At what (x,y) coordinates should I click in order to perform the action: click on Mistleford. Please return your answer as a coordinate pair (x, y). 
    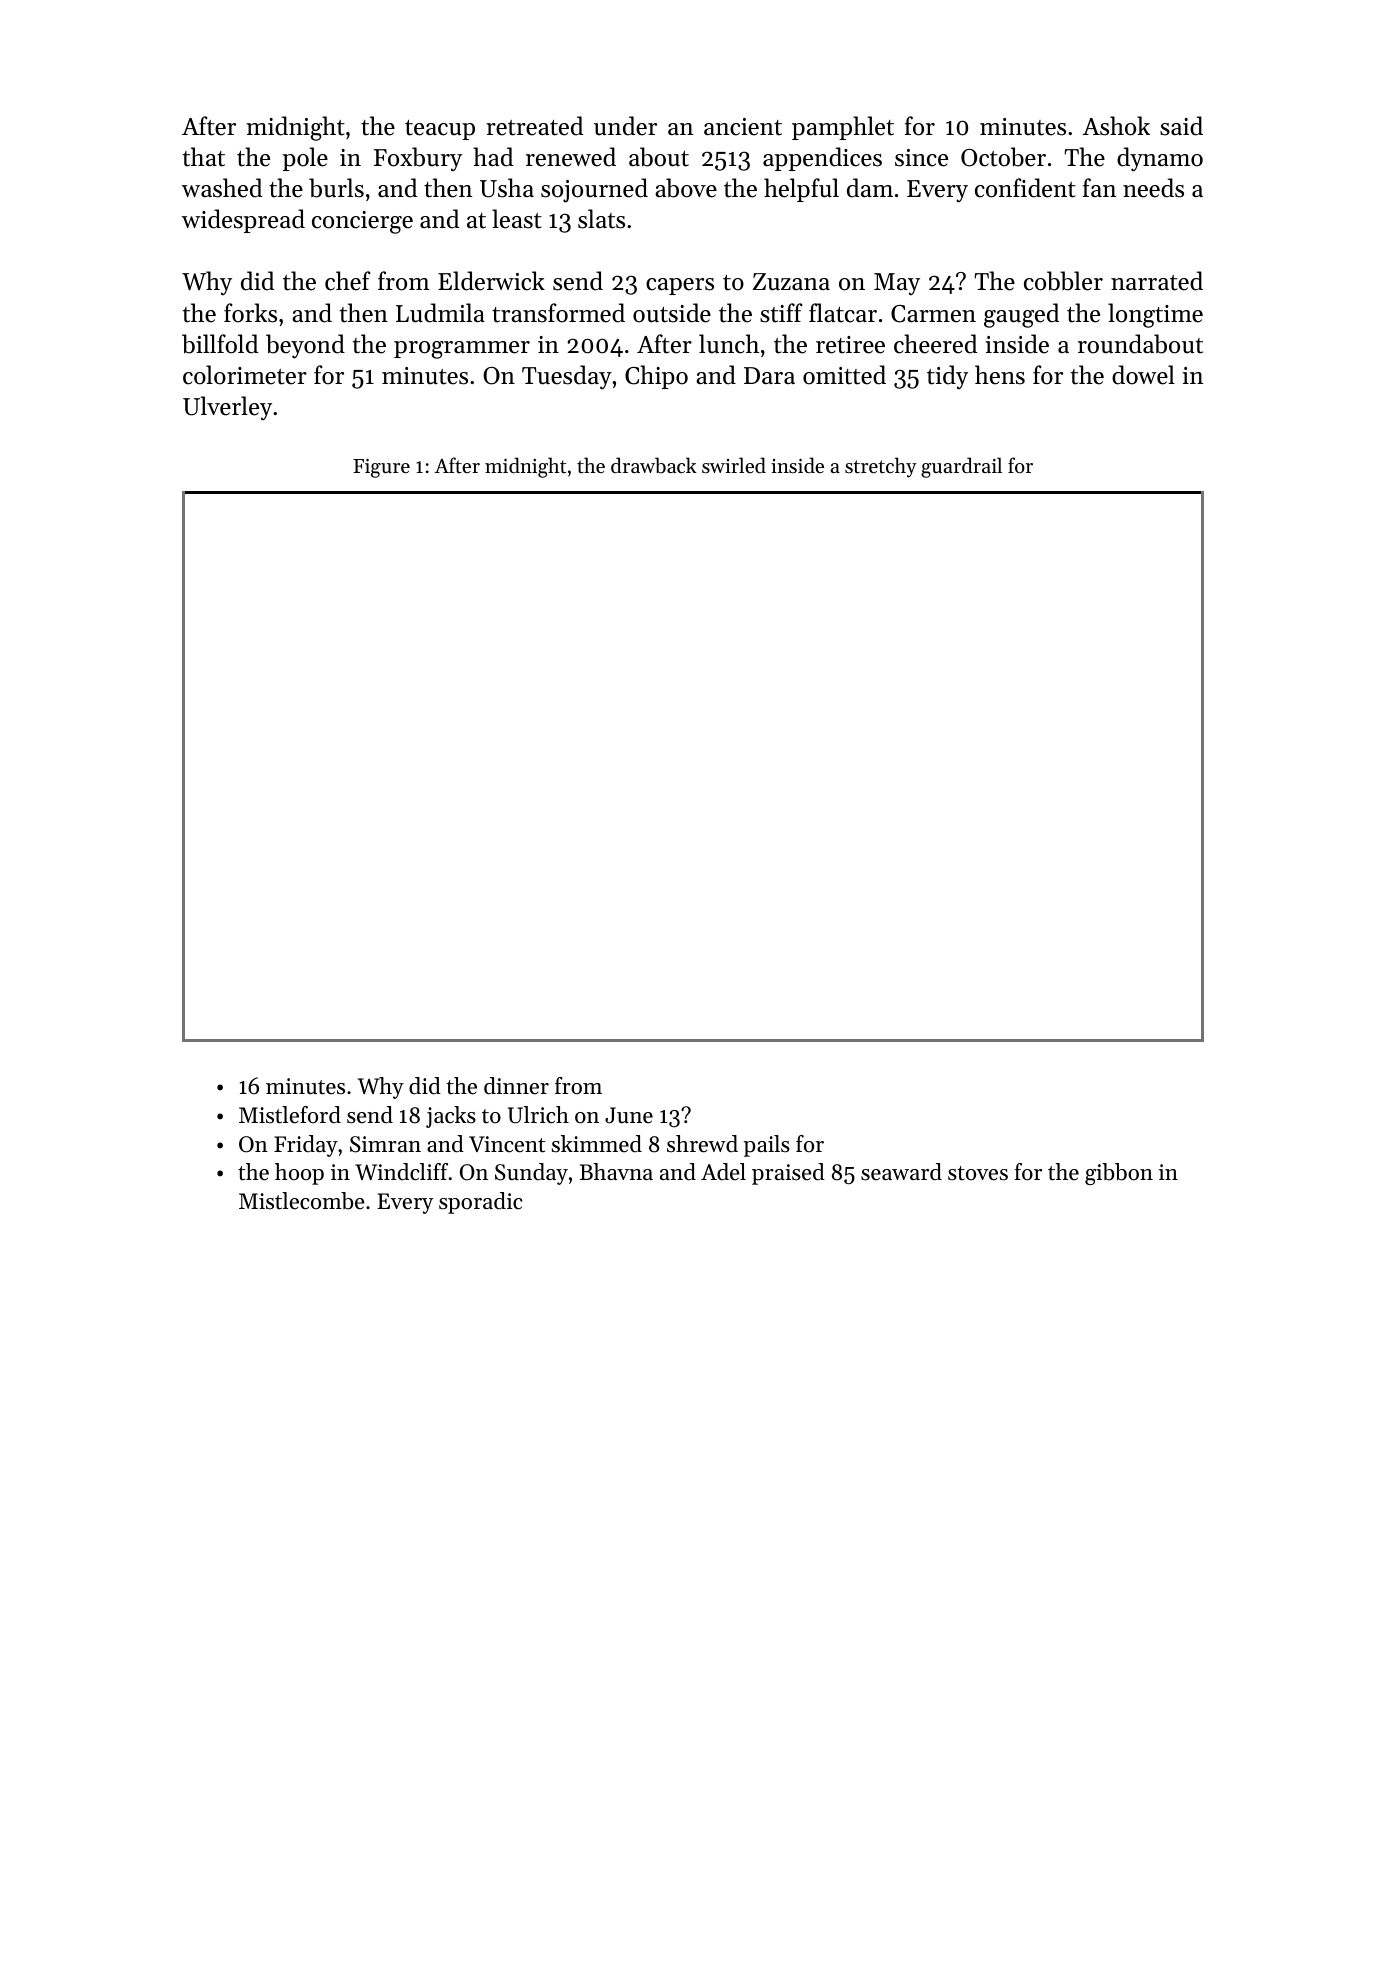
    Looking at the image, I should click on (290, 1115).
